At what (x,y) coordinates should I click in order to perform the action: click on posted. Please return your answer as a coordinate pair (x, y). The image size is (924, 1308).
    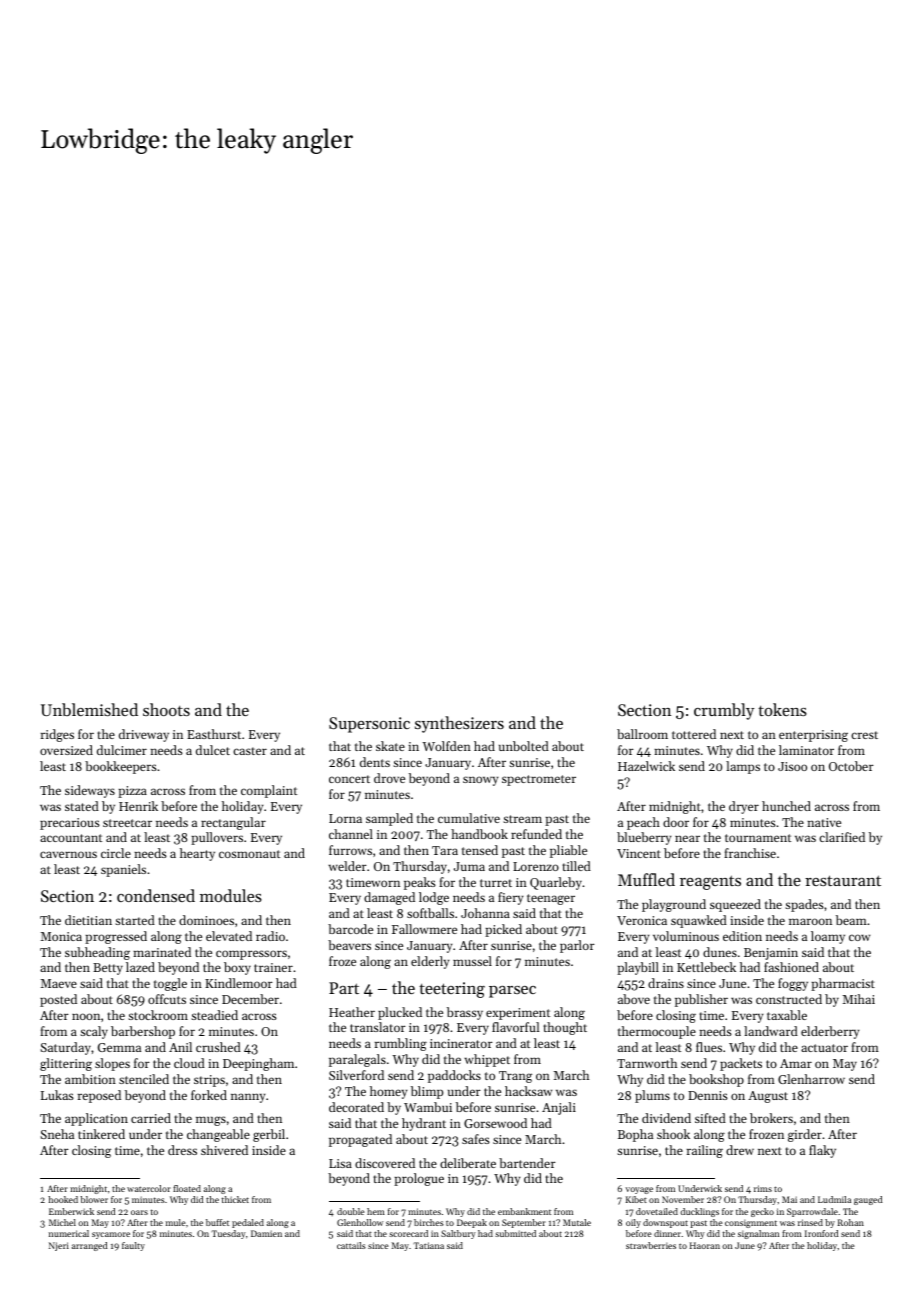
    Looking at the image, I should click on (58, 1000).
